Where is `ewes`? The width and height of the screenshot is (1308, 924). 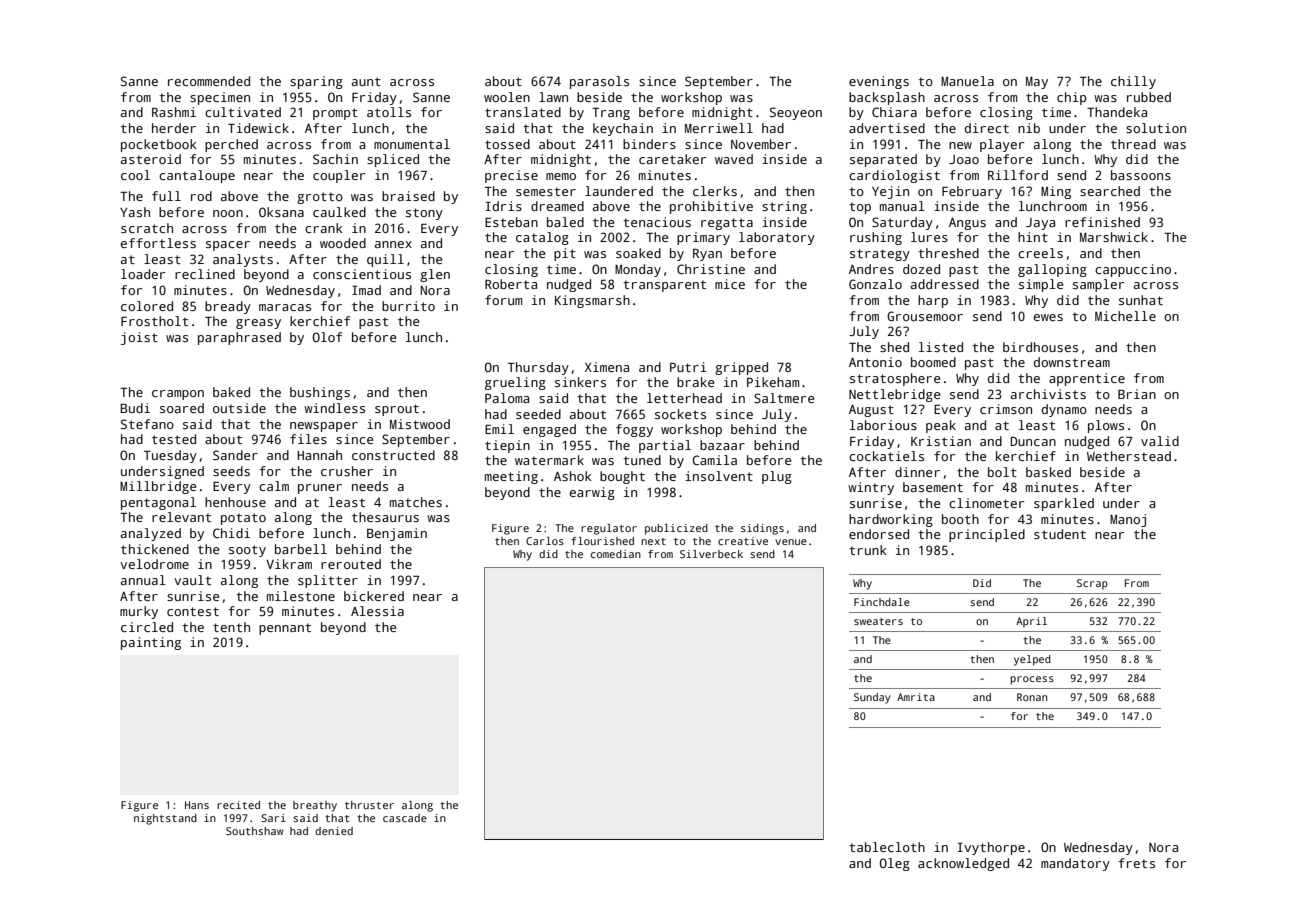 ewes is located at coordinates (1048, 317).
